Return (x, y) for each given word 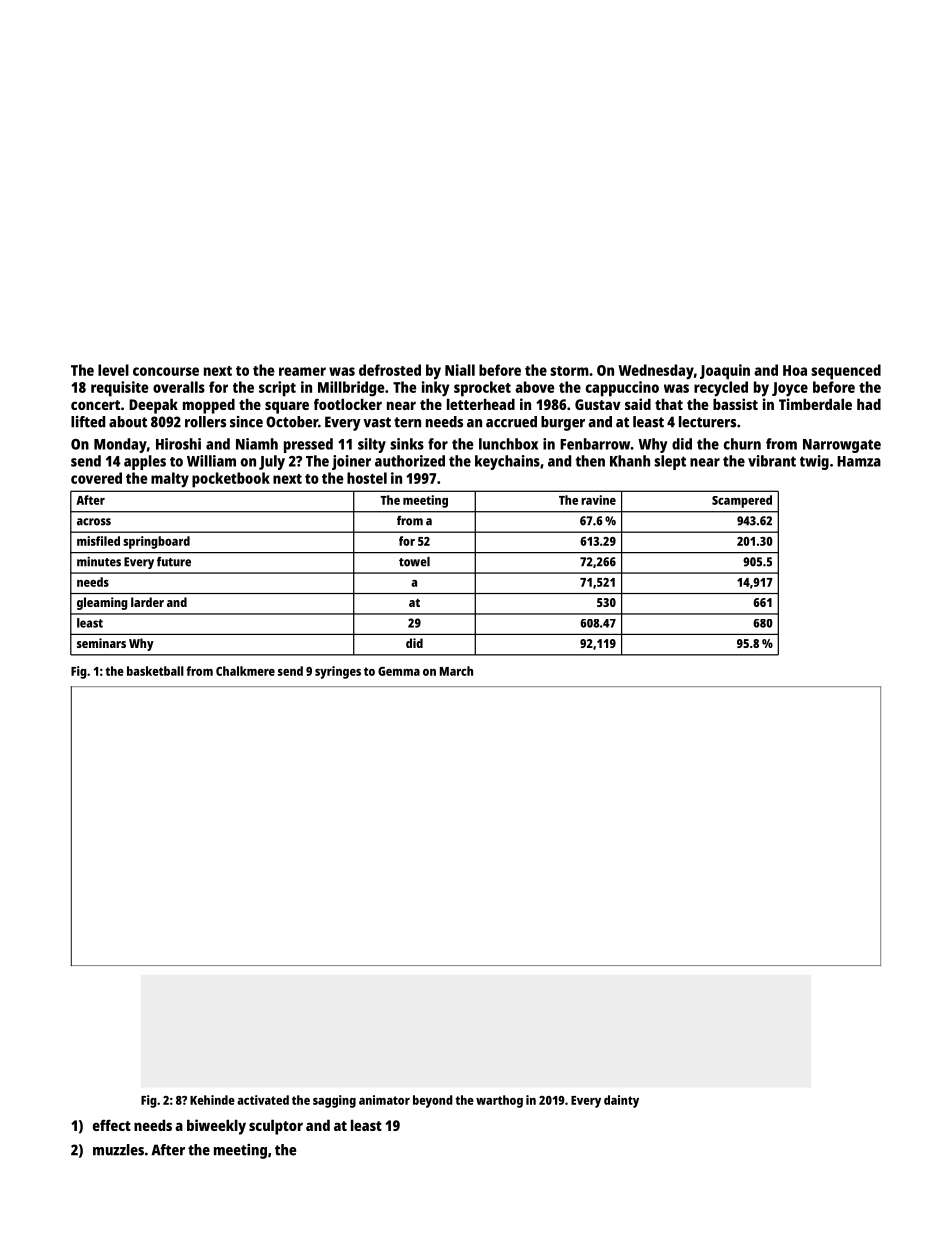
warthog (499, 1101)
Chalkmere (245, 671)
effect (112, 1125)
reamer (302, 371)
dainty (621, 1101)
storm (569, 371)
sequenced (846, 372)
